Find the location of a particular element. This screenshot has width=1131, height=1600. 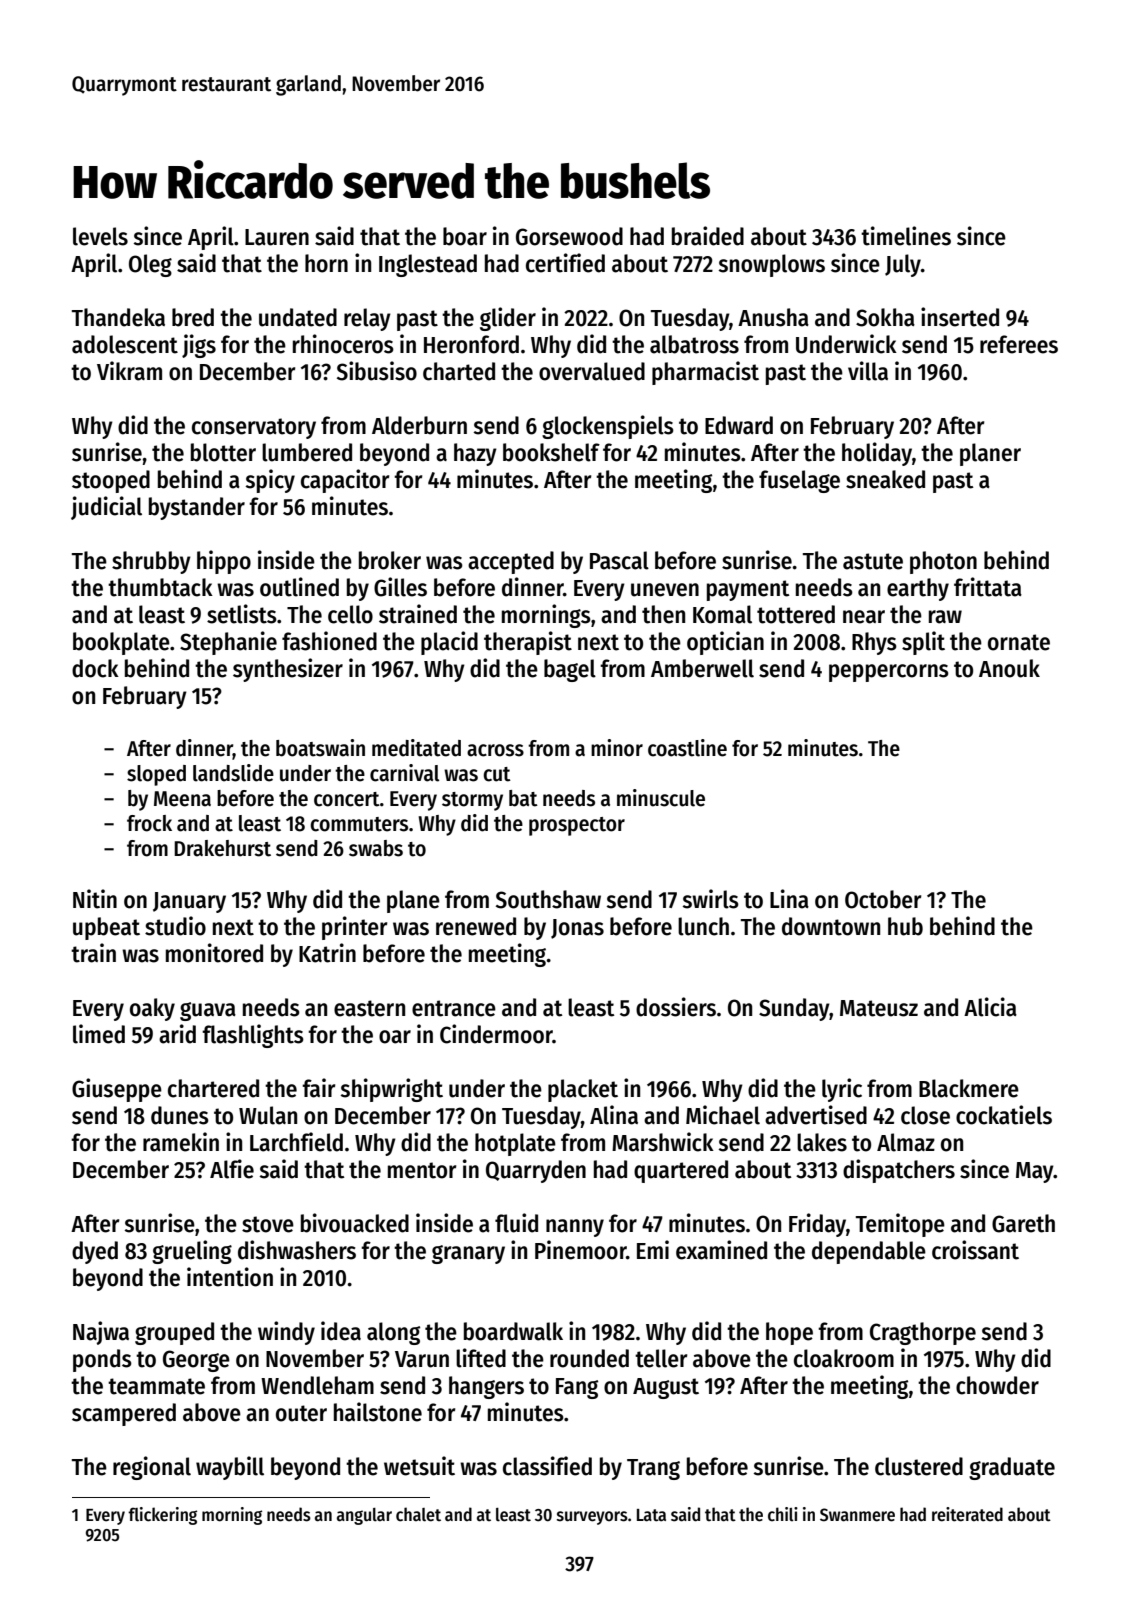

flickering is located at coordinates (162, 1516).
